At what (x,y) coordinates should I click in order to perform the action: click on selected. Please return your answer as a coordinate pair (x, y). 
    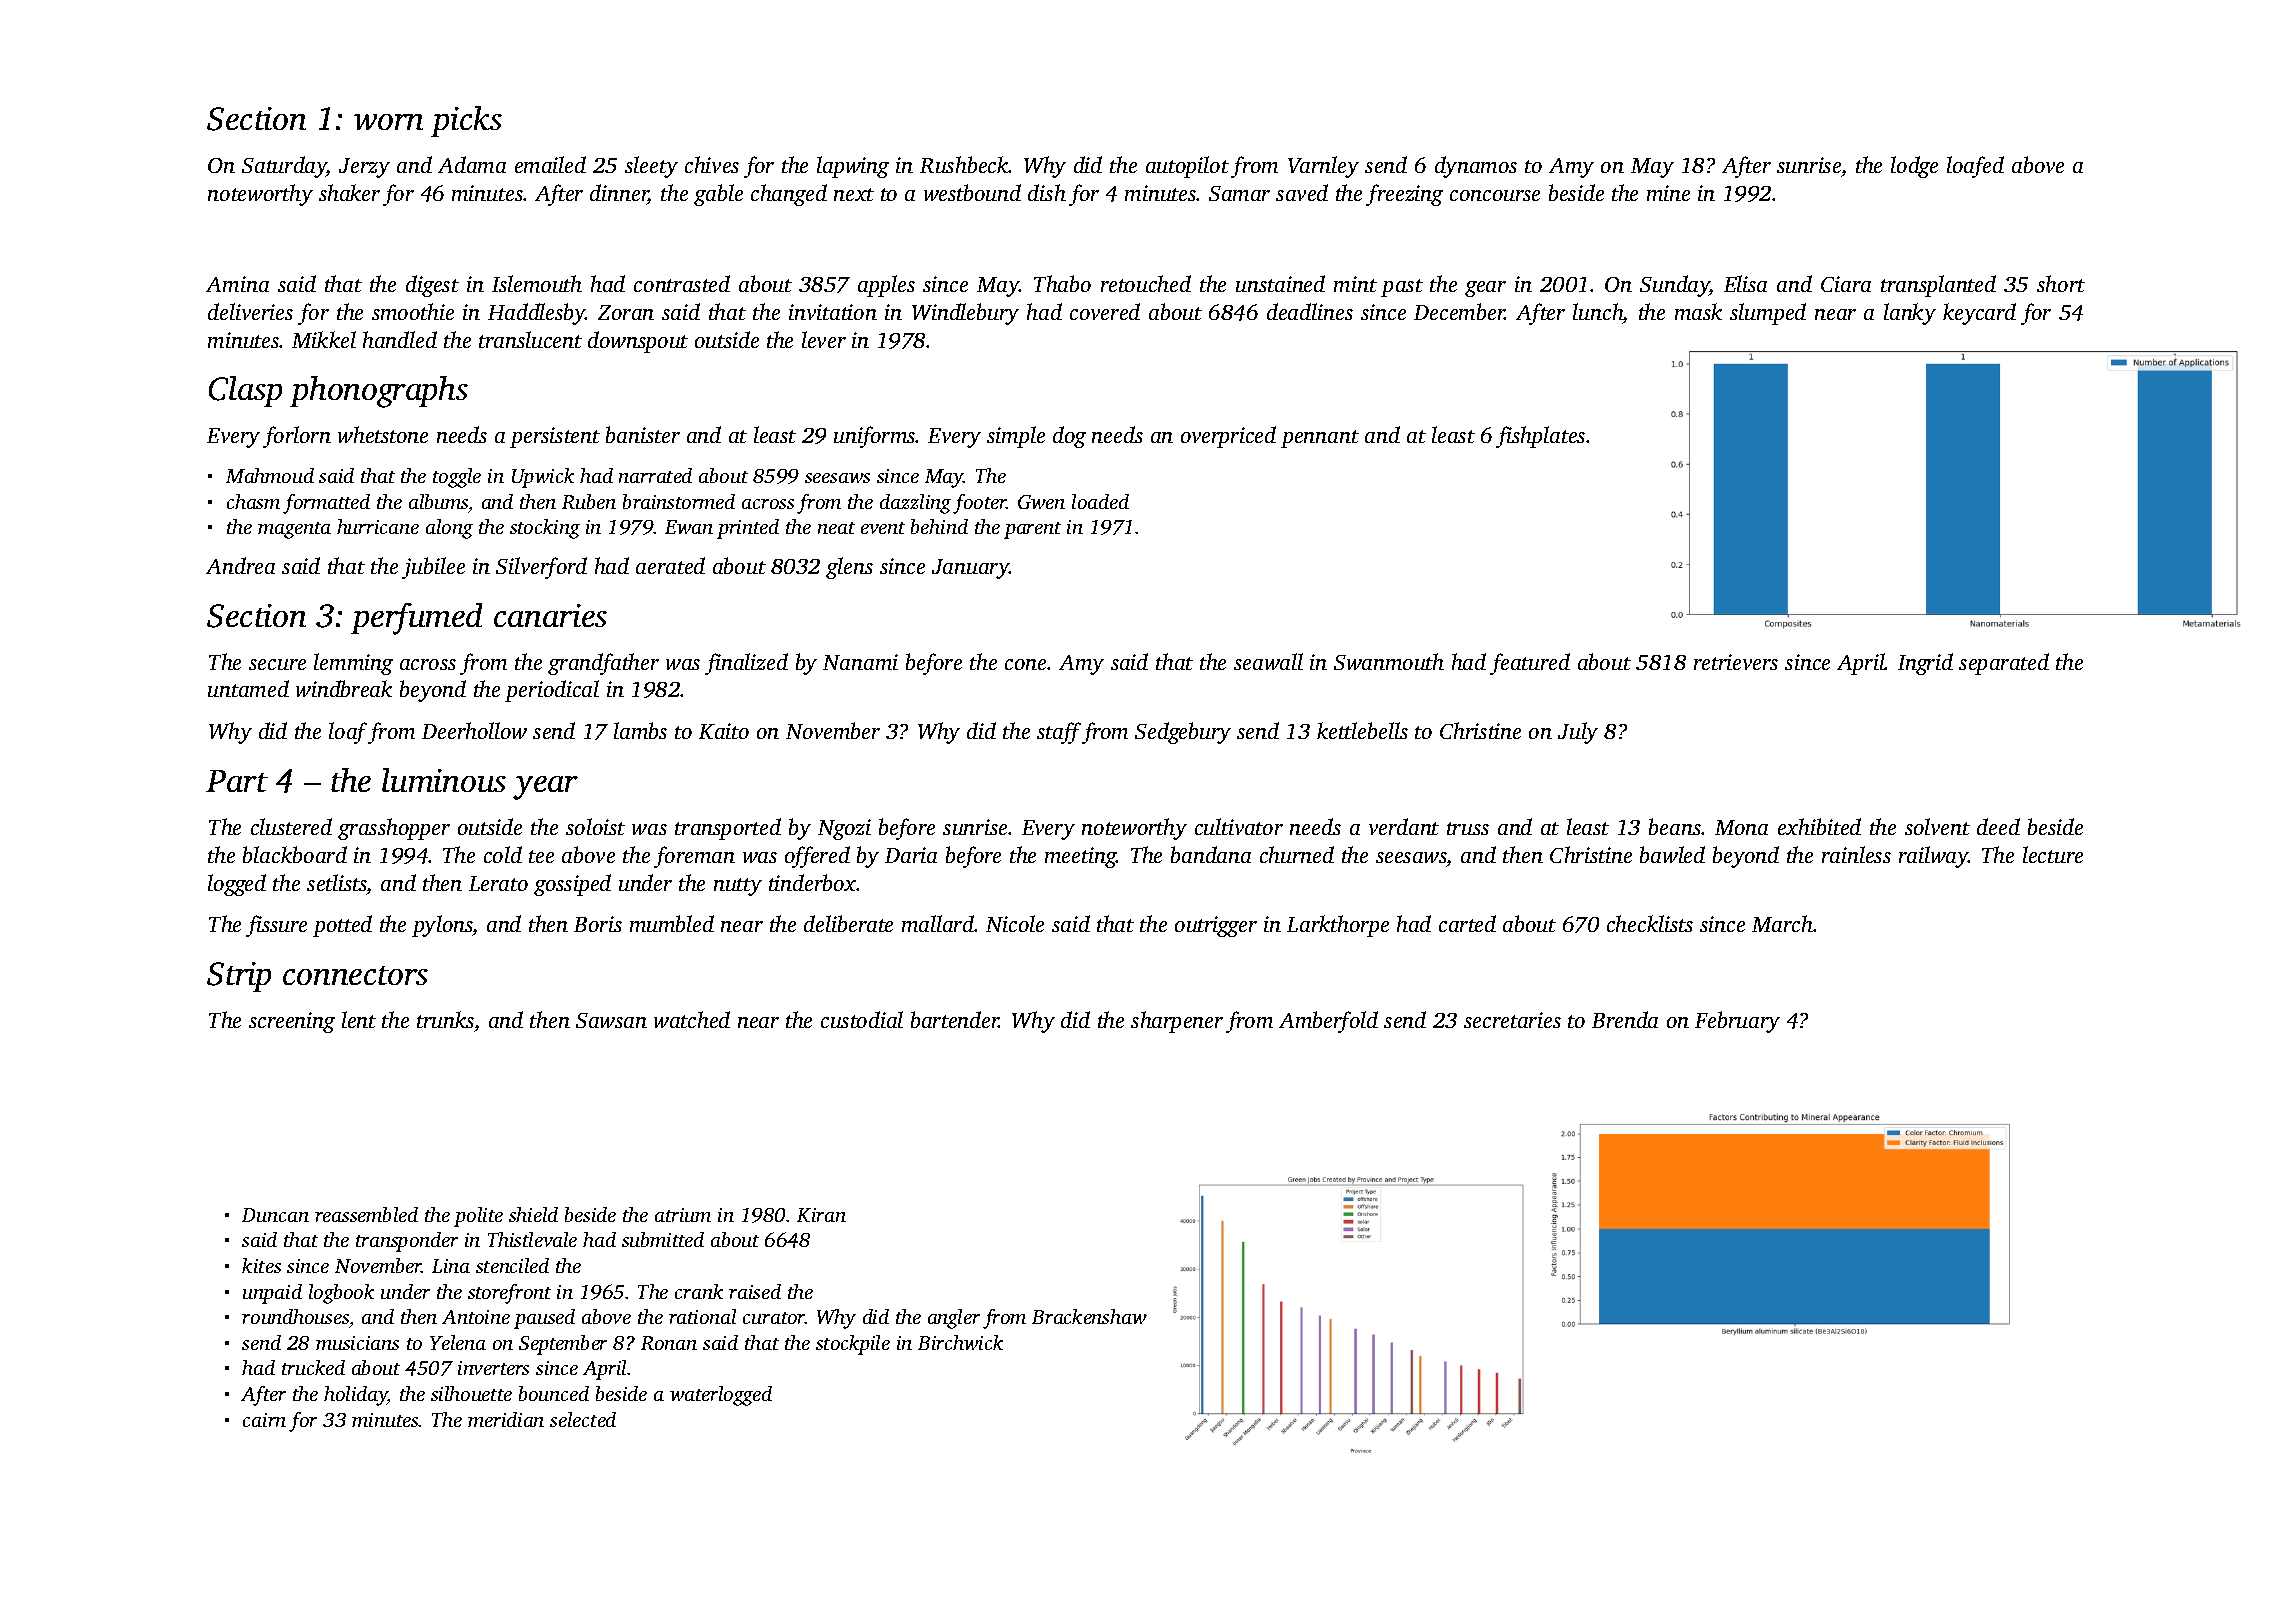
    Looking at the image, I should click on (583, 1419).
